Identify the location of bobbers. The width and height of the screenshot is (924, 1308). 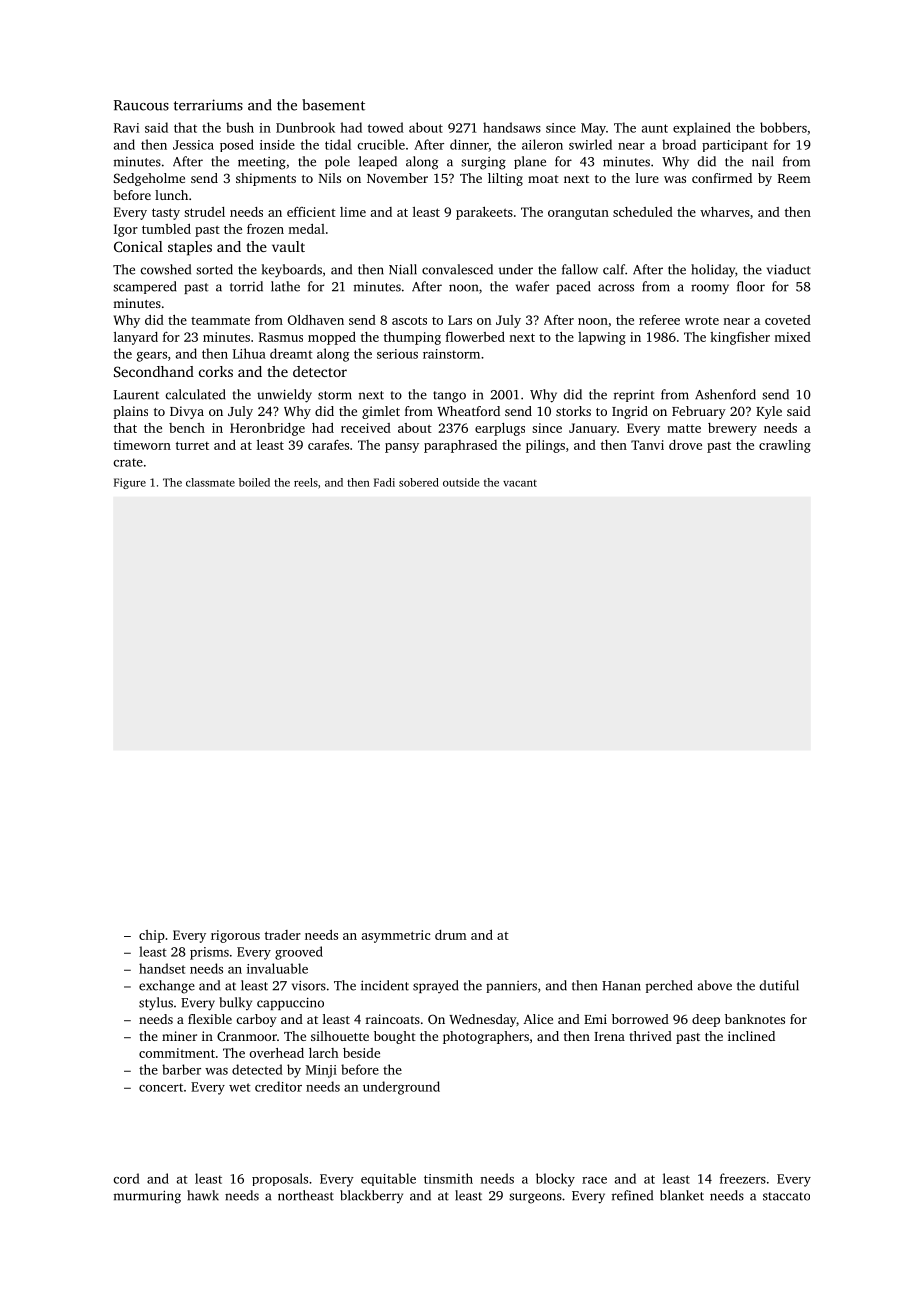
(783, 127).
